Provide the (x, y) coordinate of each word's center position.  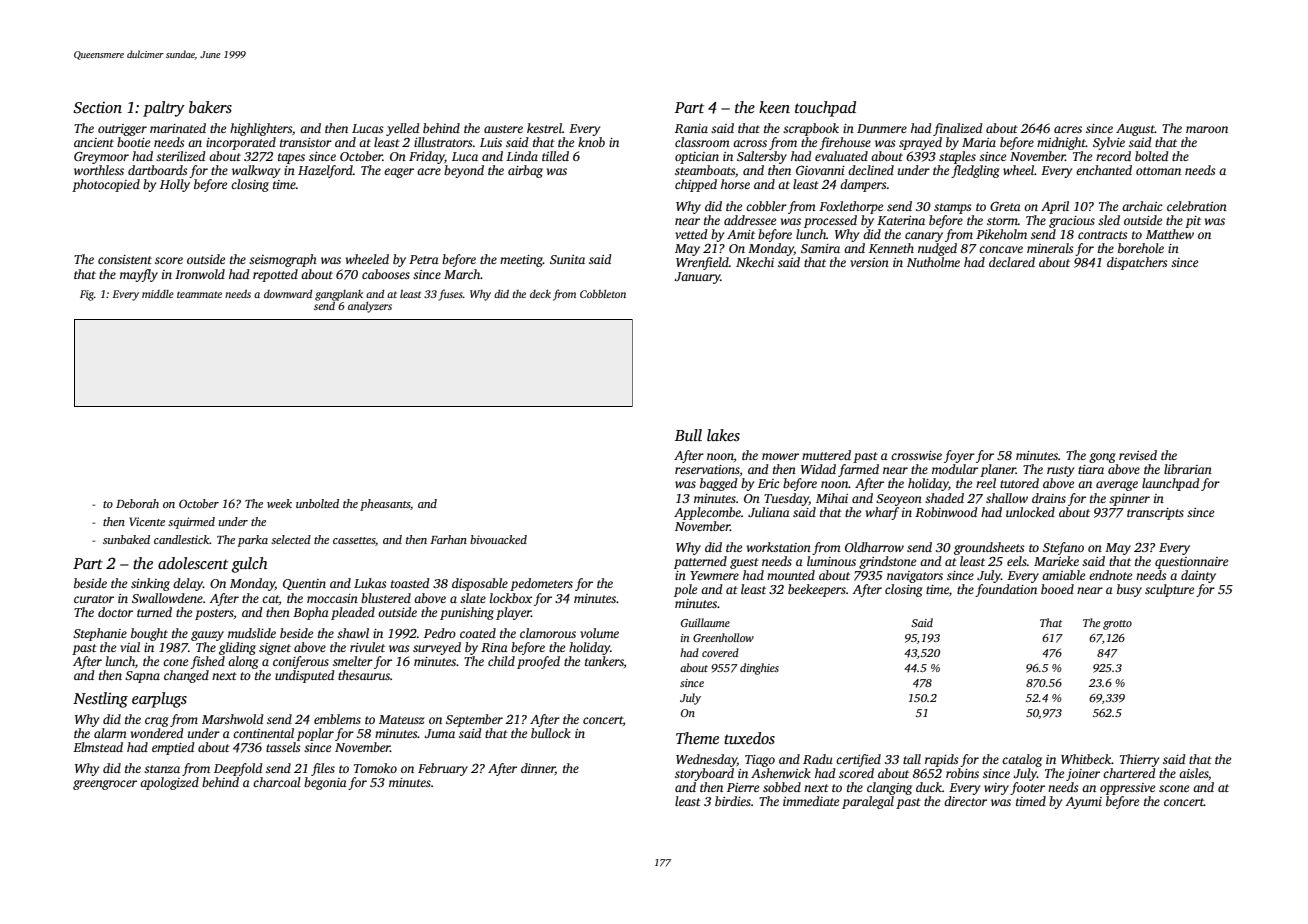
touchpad (825, 109)
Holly (175, 185)
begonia (325, 783)
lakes (723, 435)
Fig (87, 295)
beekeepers (817, 590)
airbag (525, 171)
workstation (779, 547)
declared (1012, 262)
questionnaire (1191, 563)
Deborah (137, 503)
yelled (403, 129)
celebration (1197, 206)
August (1135, 130)
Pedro (440, 633)
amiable (1063, 575)
